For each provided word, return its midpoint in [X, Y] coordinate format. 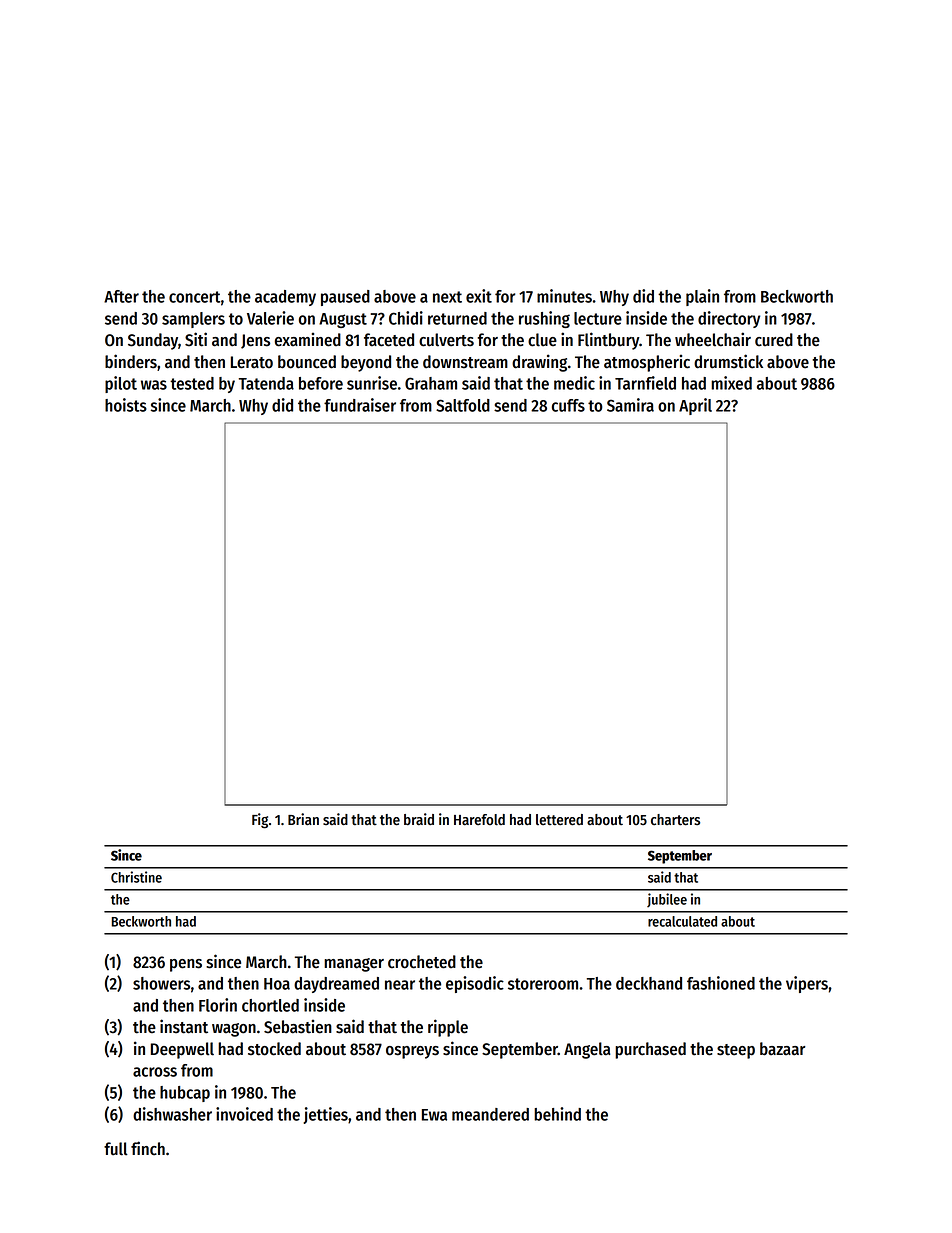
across [155, 1072]
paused [345, 298]
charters [675, 820]
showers [161, 983]
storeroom [543, 984]
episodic [475, 984]
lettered [559, 820]
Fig [260, 821]
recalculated [682, 921]
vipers [807, 984]
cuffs [568, 405]
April [695, 406]
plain [702, 297]
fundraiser [360, 405]
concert [195, 297]
